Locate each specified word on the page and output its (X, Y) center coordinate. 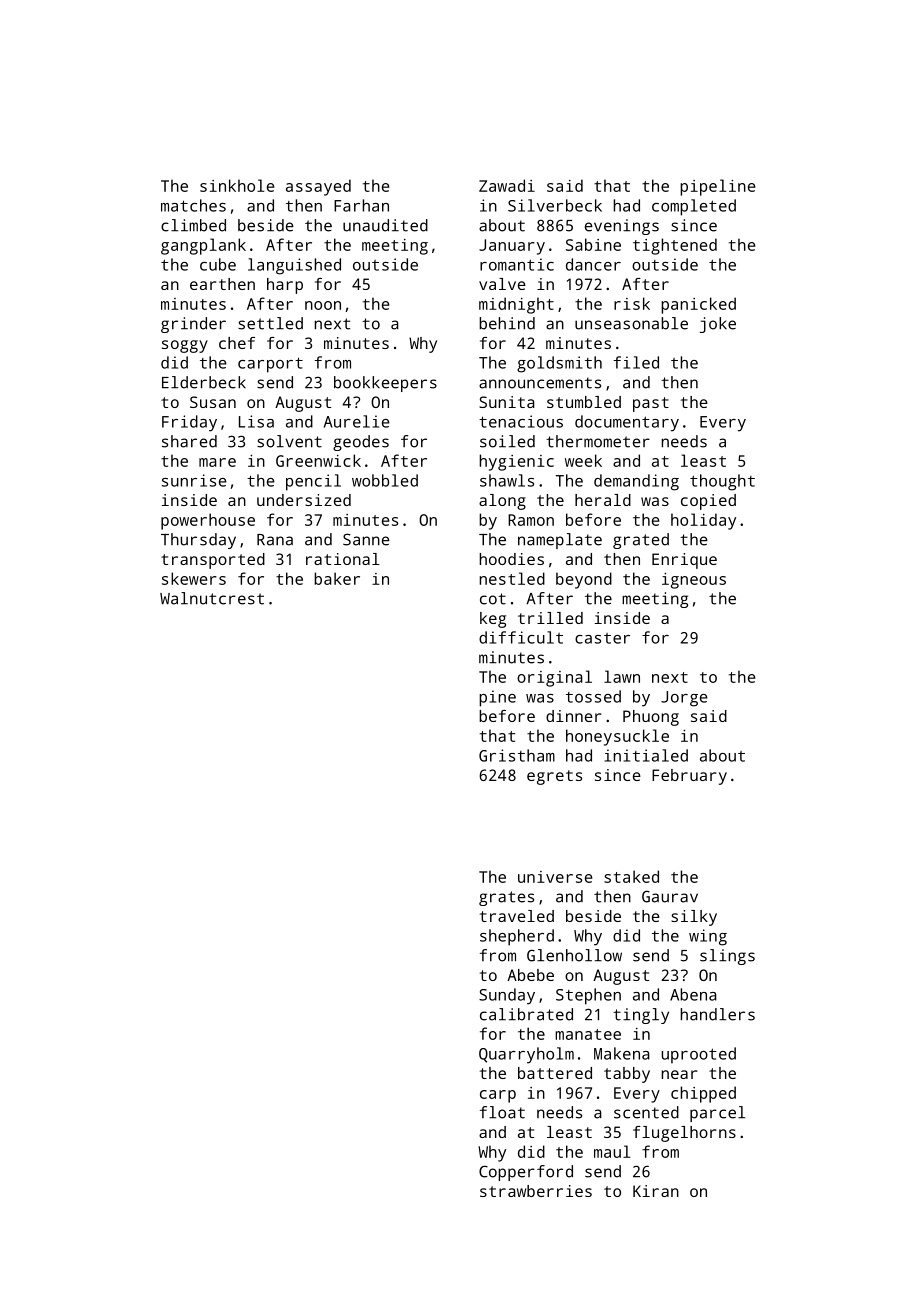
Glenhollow (574, 955)
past (651, 404)
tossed (593, 696)
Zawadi (507, 185)
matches (193, 205)
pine (497, 698)
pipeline (717, 187)
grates (506, 898)
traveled (517, 916)
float (502, 1112)
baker (337, 578)
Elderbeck (204, 382)
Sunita (507, 402)
